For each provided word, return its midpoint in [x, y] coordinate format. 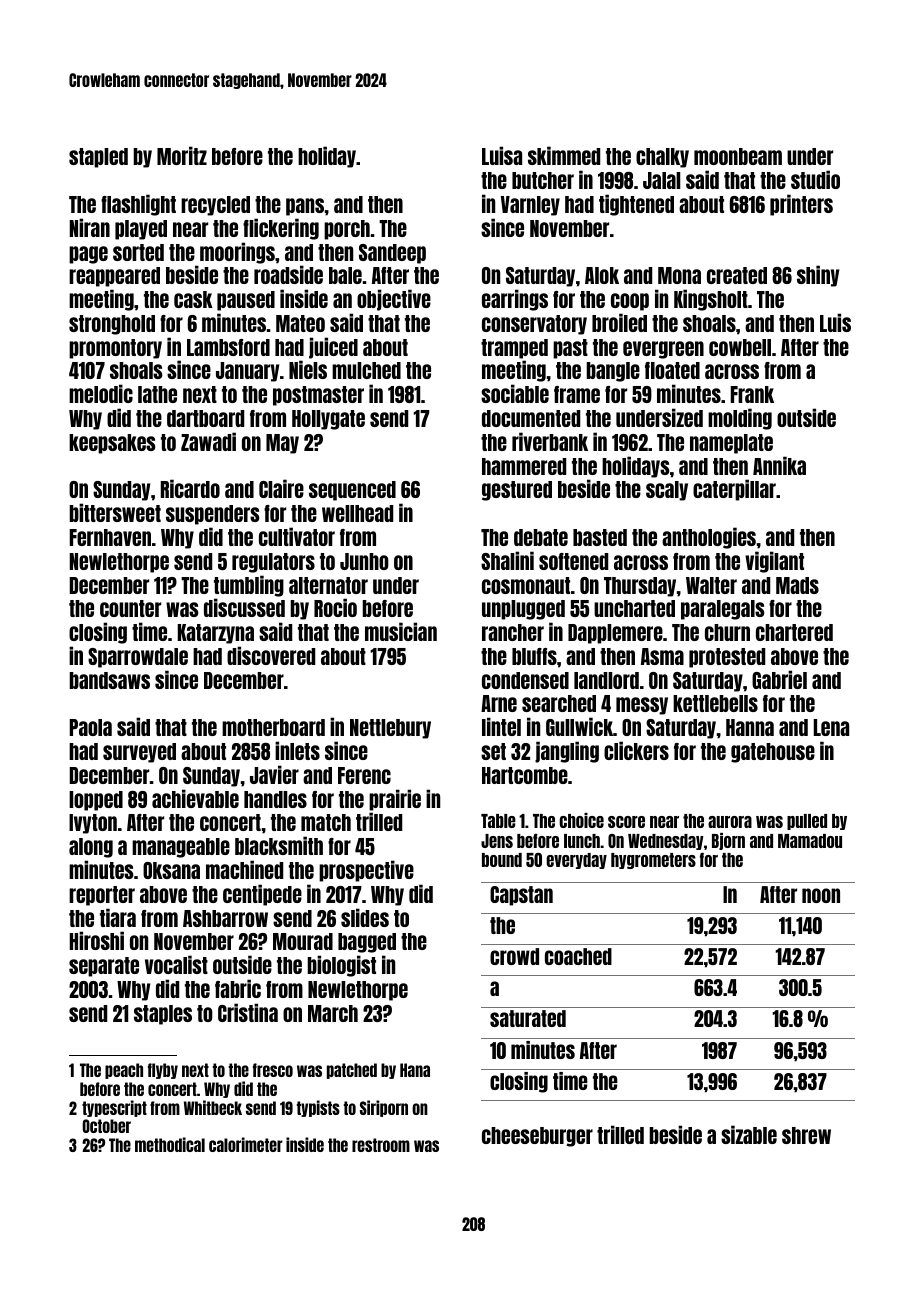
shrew [806, 1135]
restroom [381, 1145]
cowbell [740, 347]
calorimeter [246, 1144]
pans [305, 207]
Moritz [182, 155]
